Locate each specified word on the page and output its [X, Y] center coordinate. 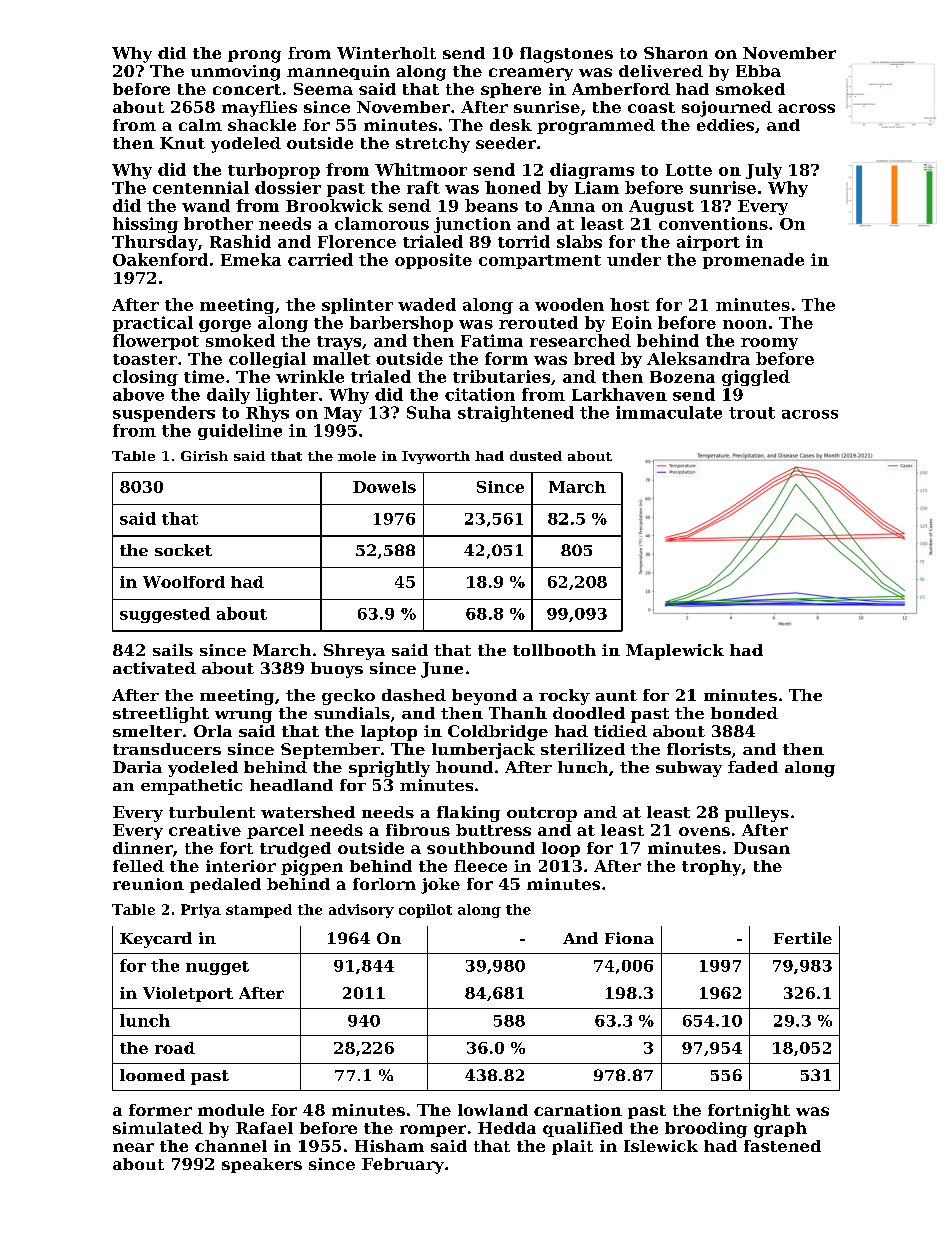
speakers [262, 1165]
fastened [782, 1146]
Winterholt [386, 53]
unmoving [235, 73]
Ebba [758, 71]
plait [572, 1147]
